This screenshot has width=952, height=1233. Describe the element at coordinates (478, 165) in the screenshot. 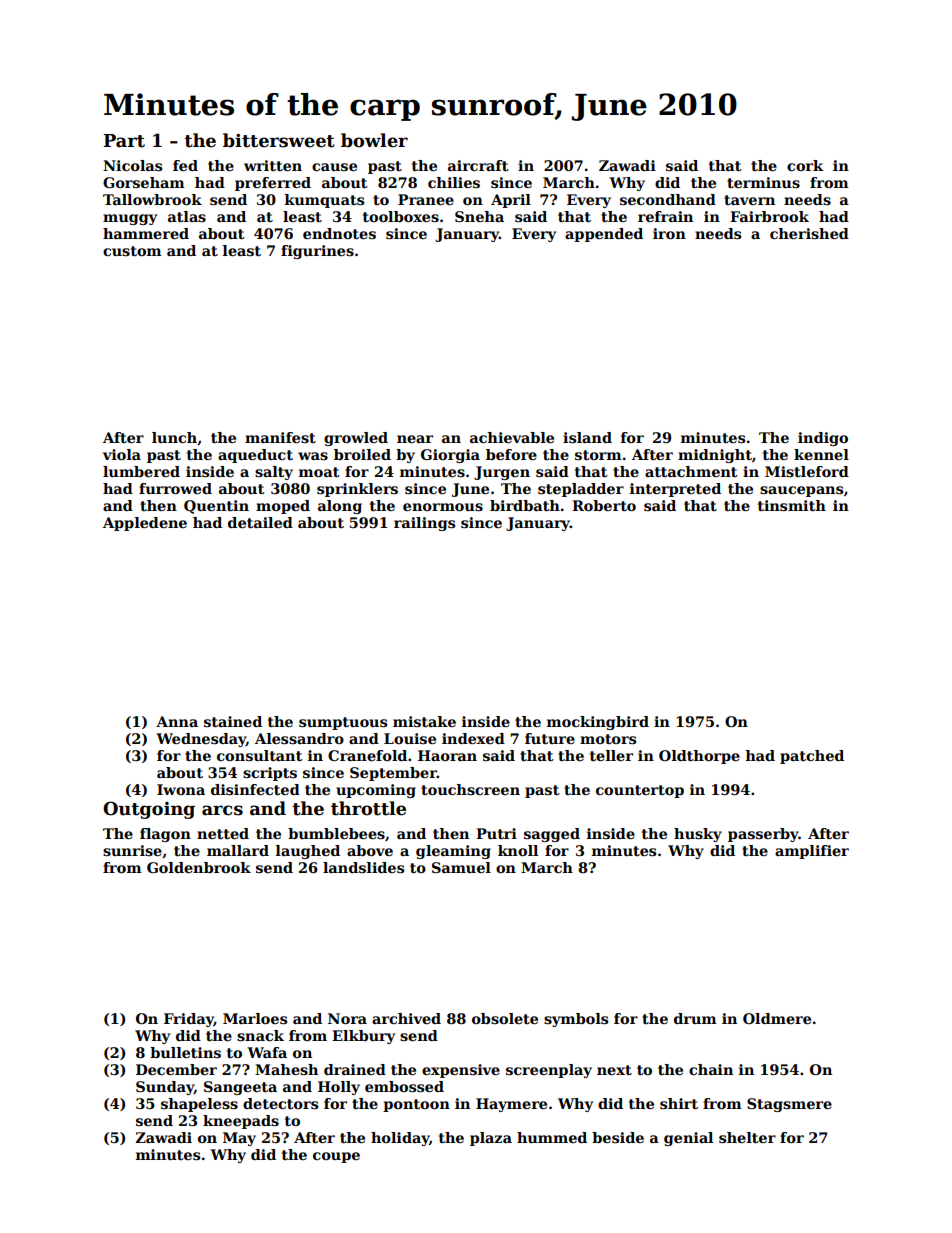

I see `aircraft` at that location.
